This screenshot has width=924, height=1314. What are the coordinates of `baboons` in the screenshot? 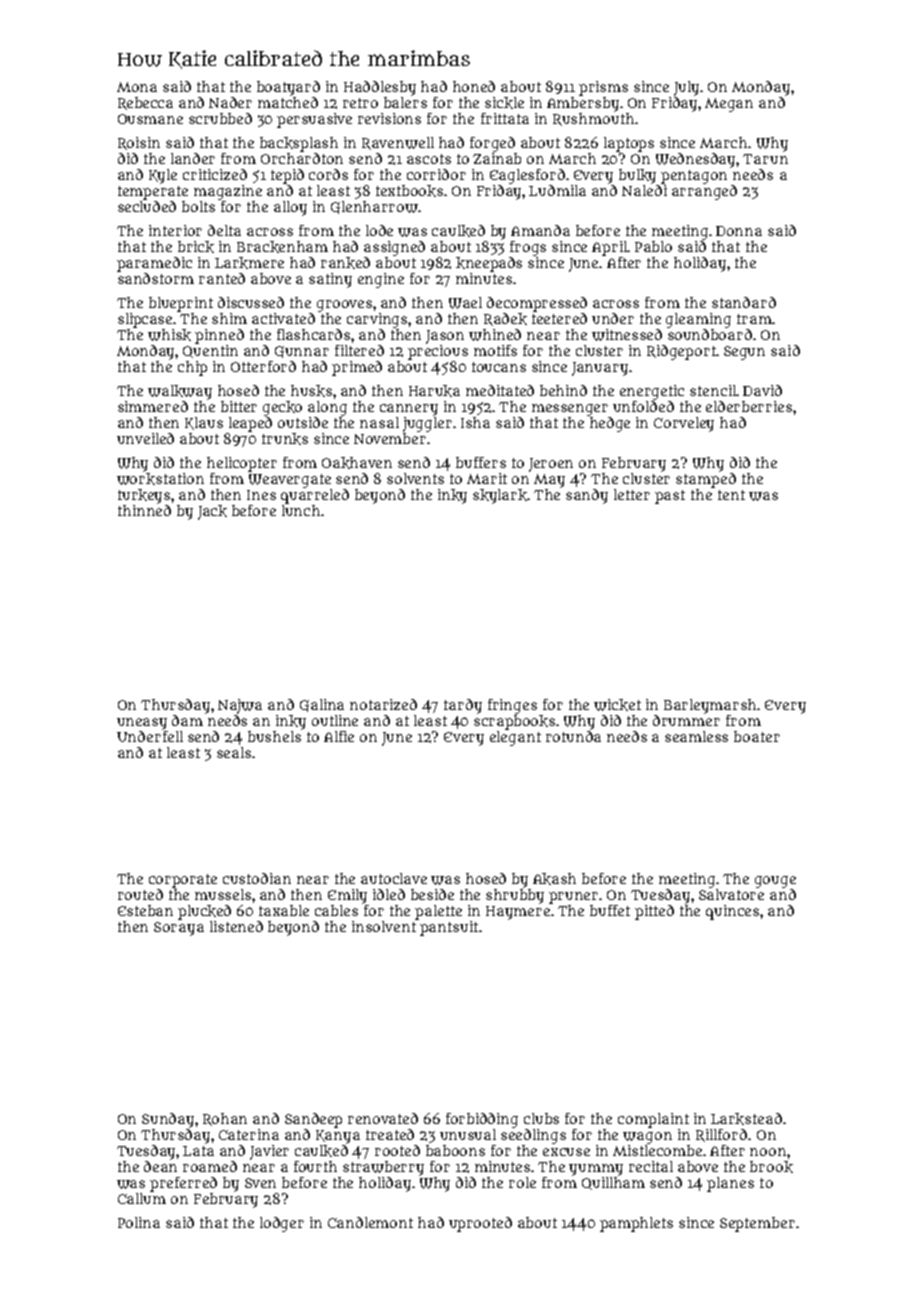 It's located at (455, 1150).
